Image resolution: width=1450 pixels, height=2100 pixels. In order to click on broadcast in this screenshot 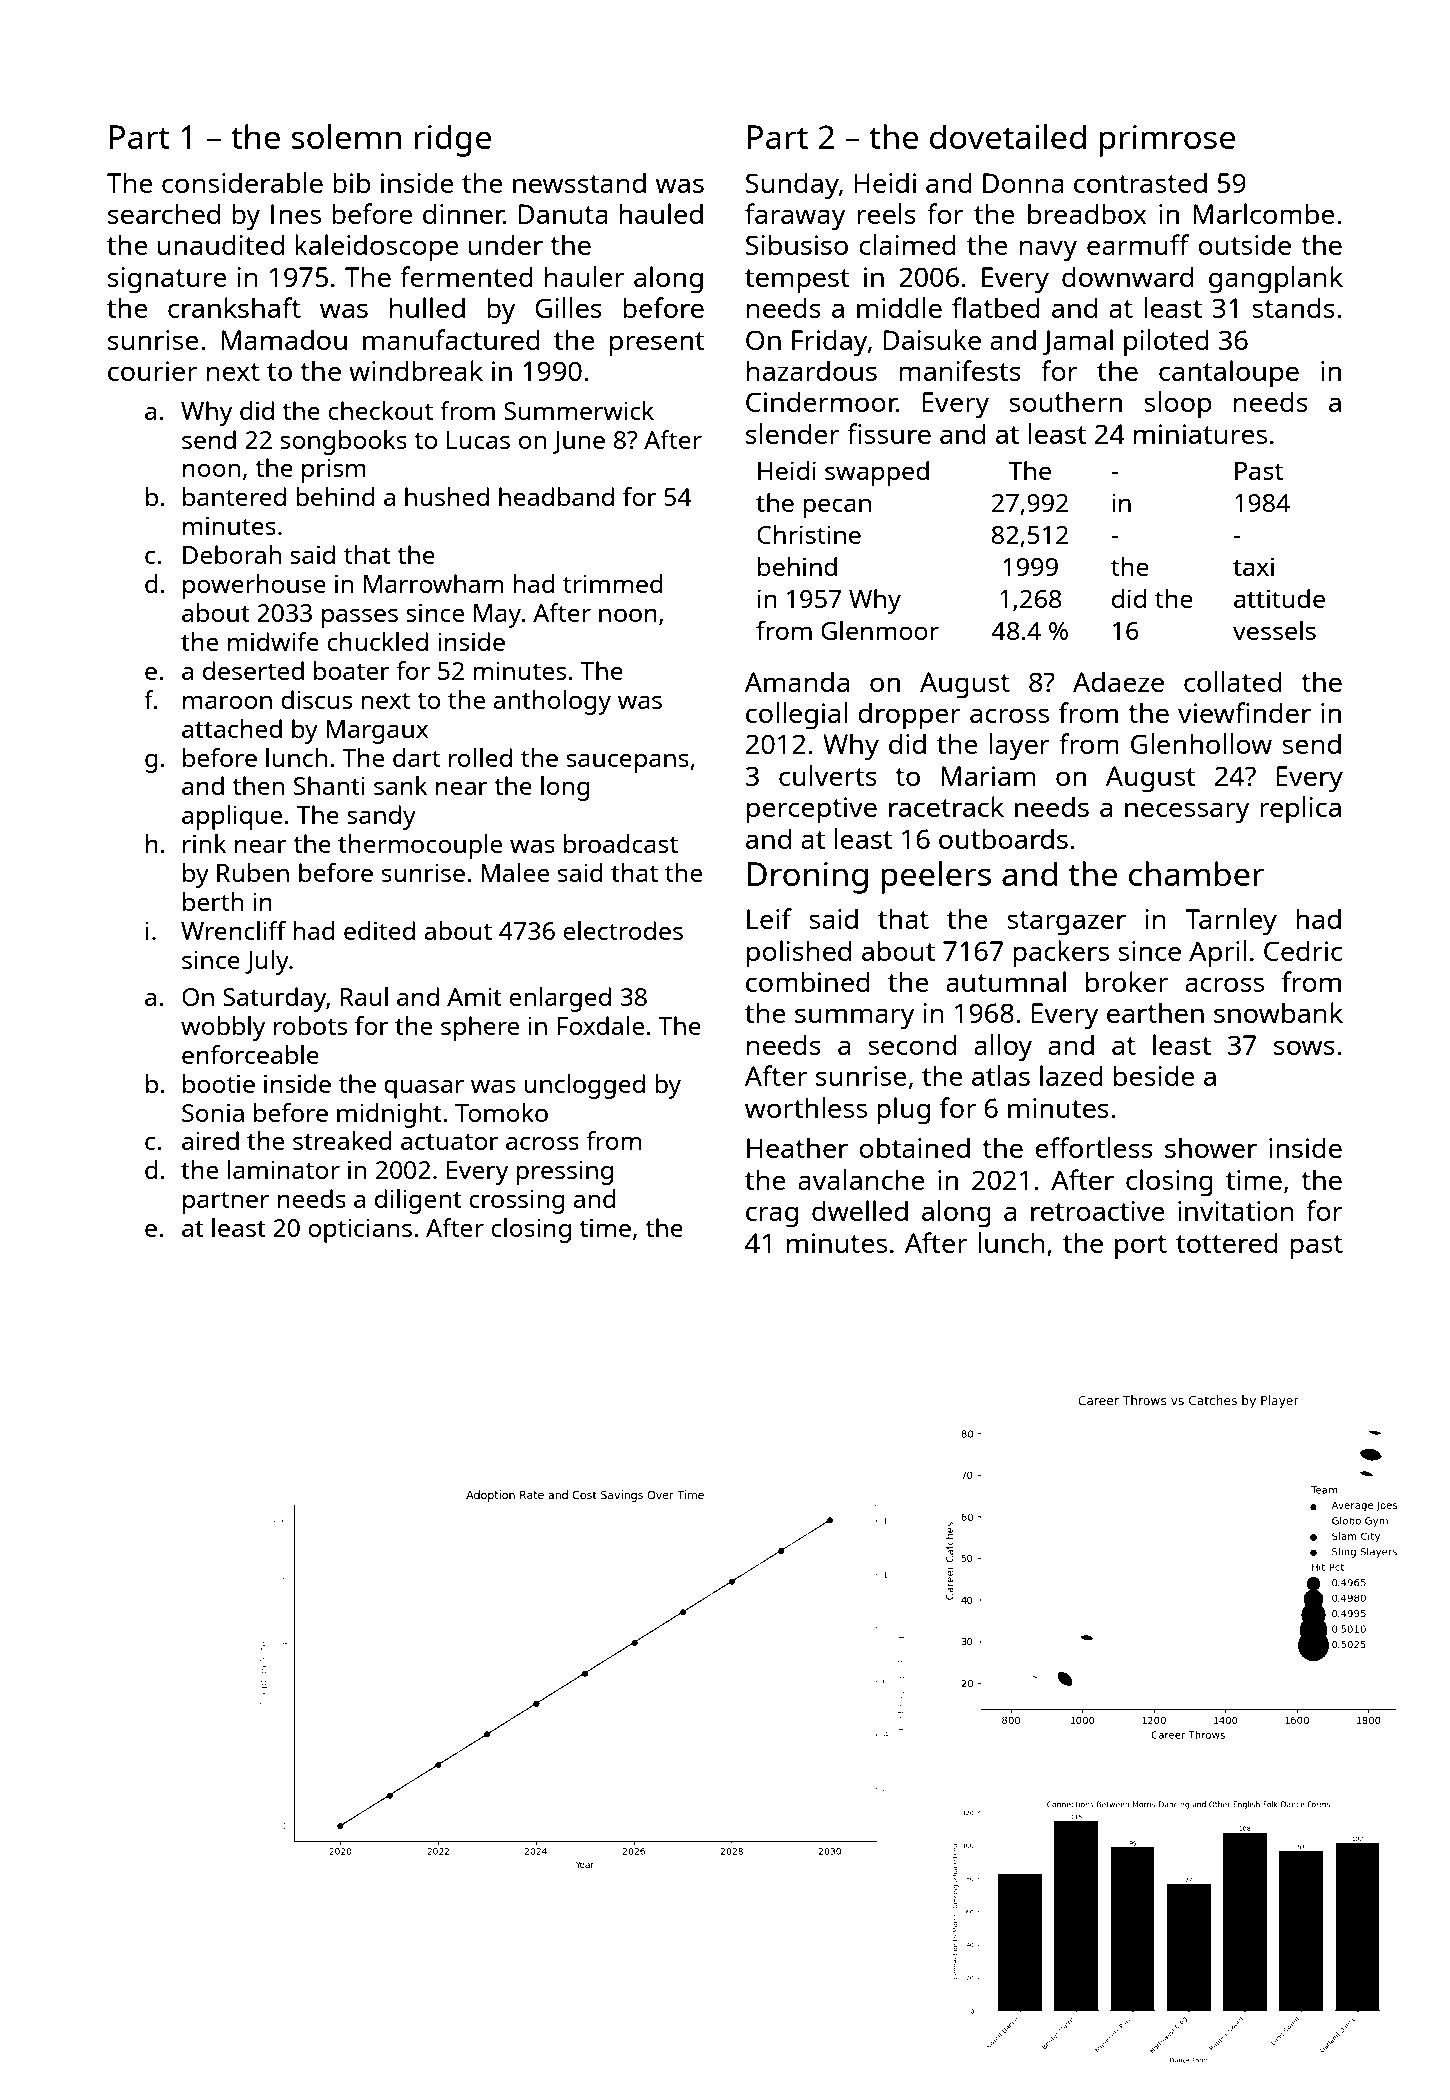, I will do `click(621, 843)`.
